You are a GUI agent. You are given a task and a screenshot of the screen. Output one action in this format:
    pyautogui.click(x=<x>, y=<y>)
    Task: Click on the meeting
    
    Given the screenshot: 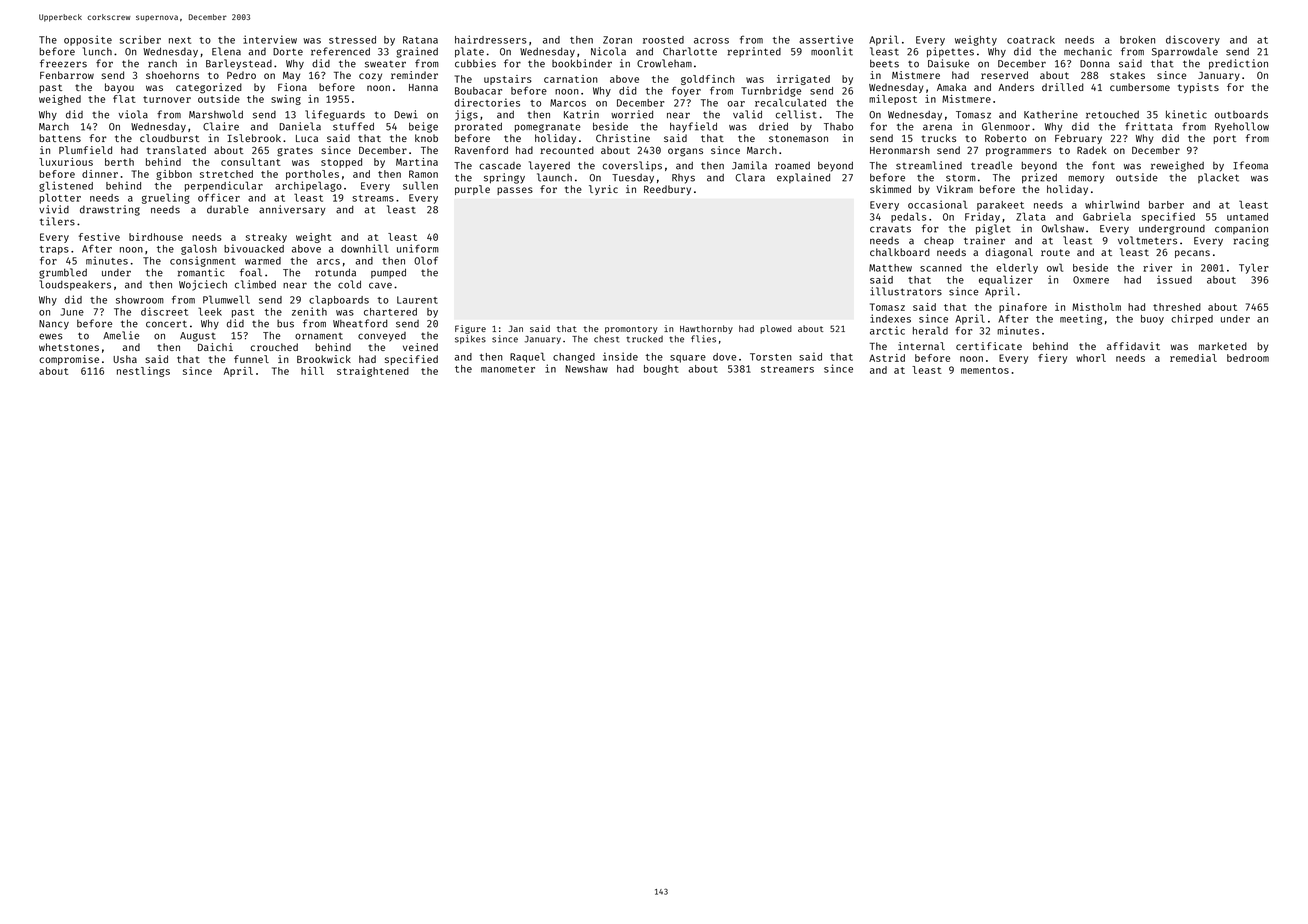 What is the action you would take?
    pyautogui.click(x=1081, y=319)
